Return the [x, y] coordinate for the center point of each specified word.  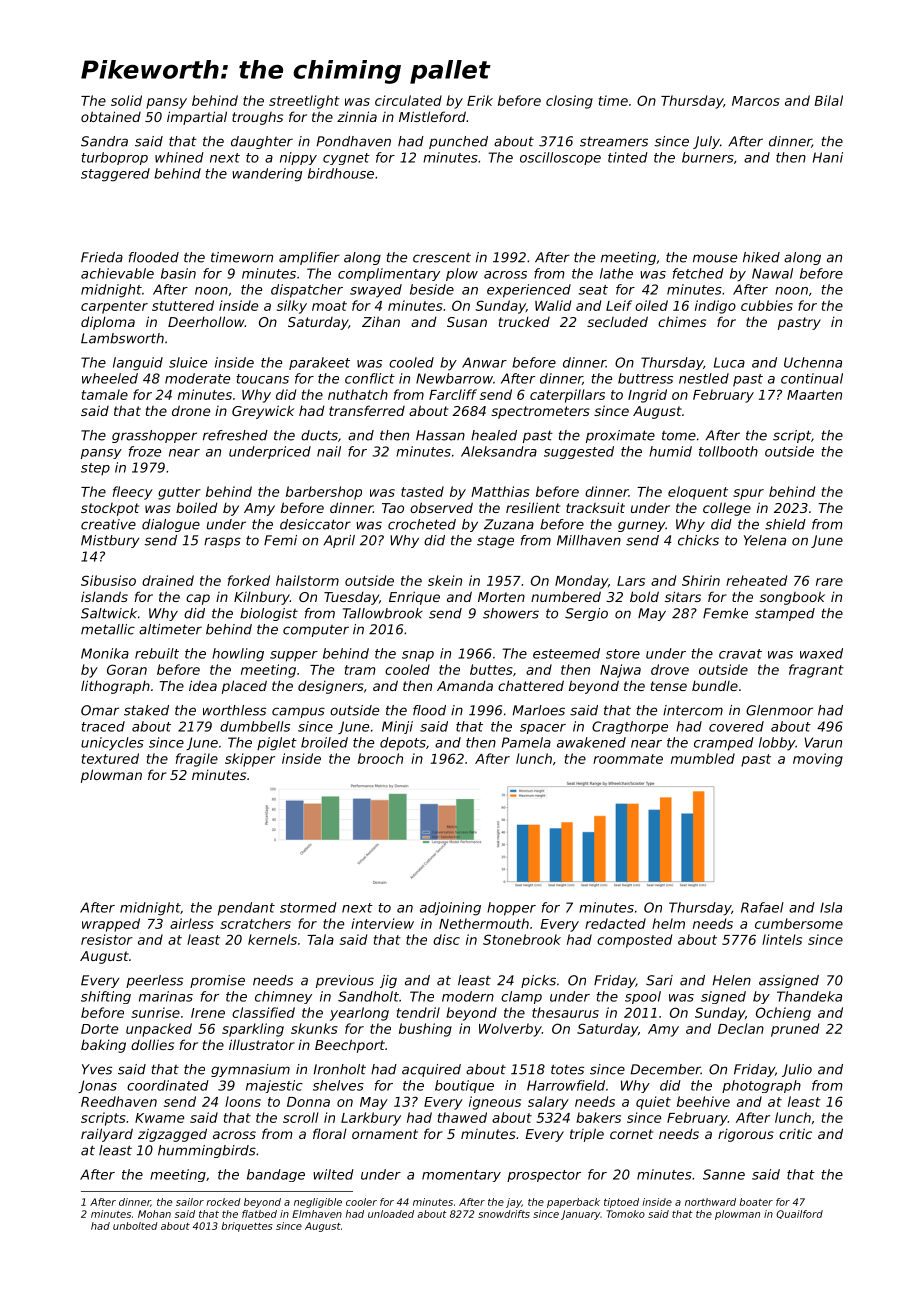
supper [294, 656]
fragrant [816, 671]
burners [708, 157]
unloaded [391, 1214]
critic [795, 1133]
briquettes [247, 1227]
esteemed [566, 653]
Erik [480, 100]
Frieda [102, 257]
